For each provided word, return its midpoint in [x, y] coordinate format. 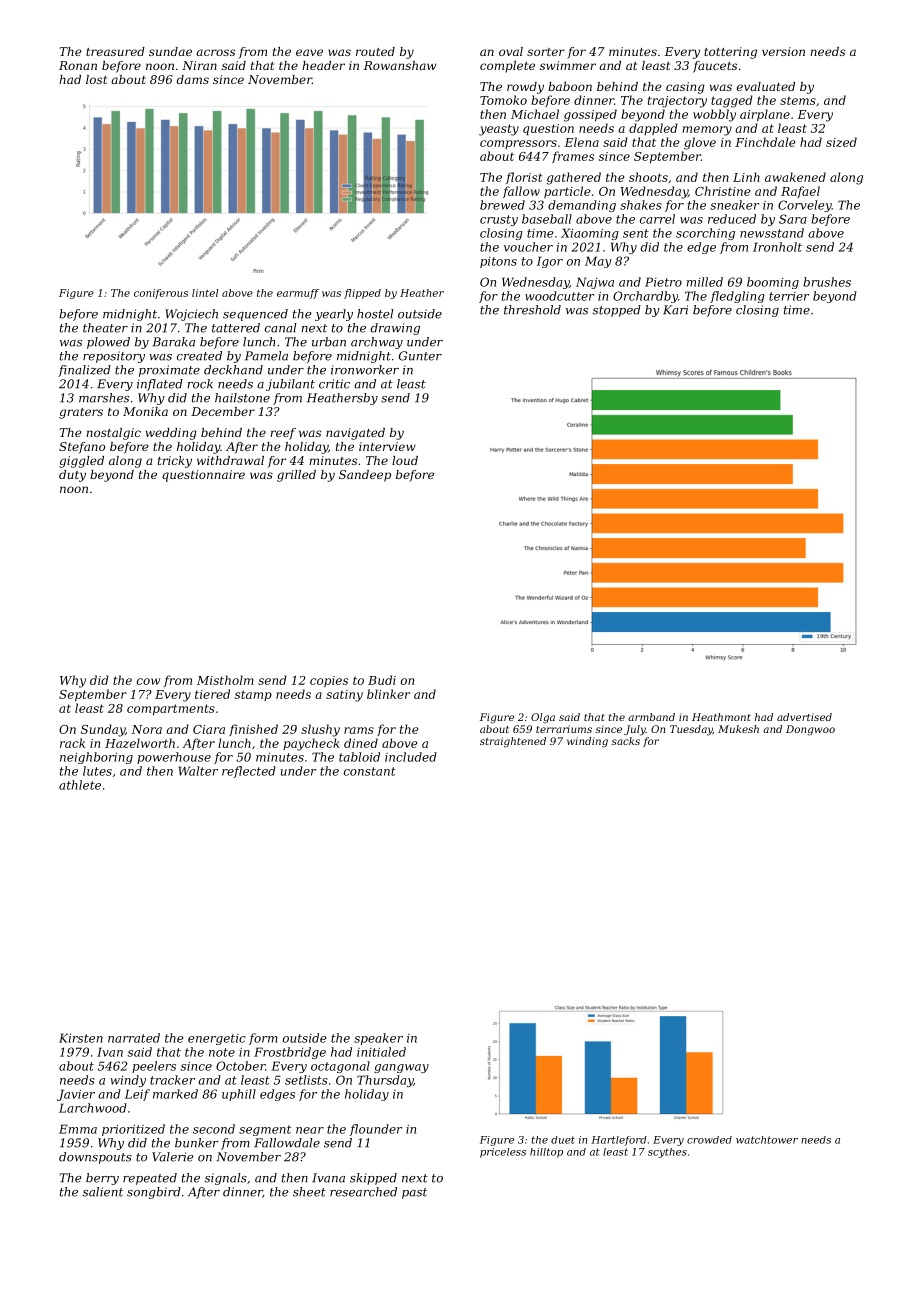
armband [651, 717]
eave [309, 52]
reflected [249, 772]
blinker [388, 694]
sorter [546, 52]
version [783, 51]
